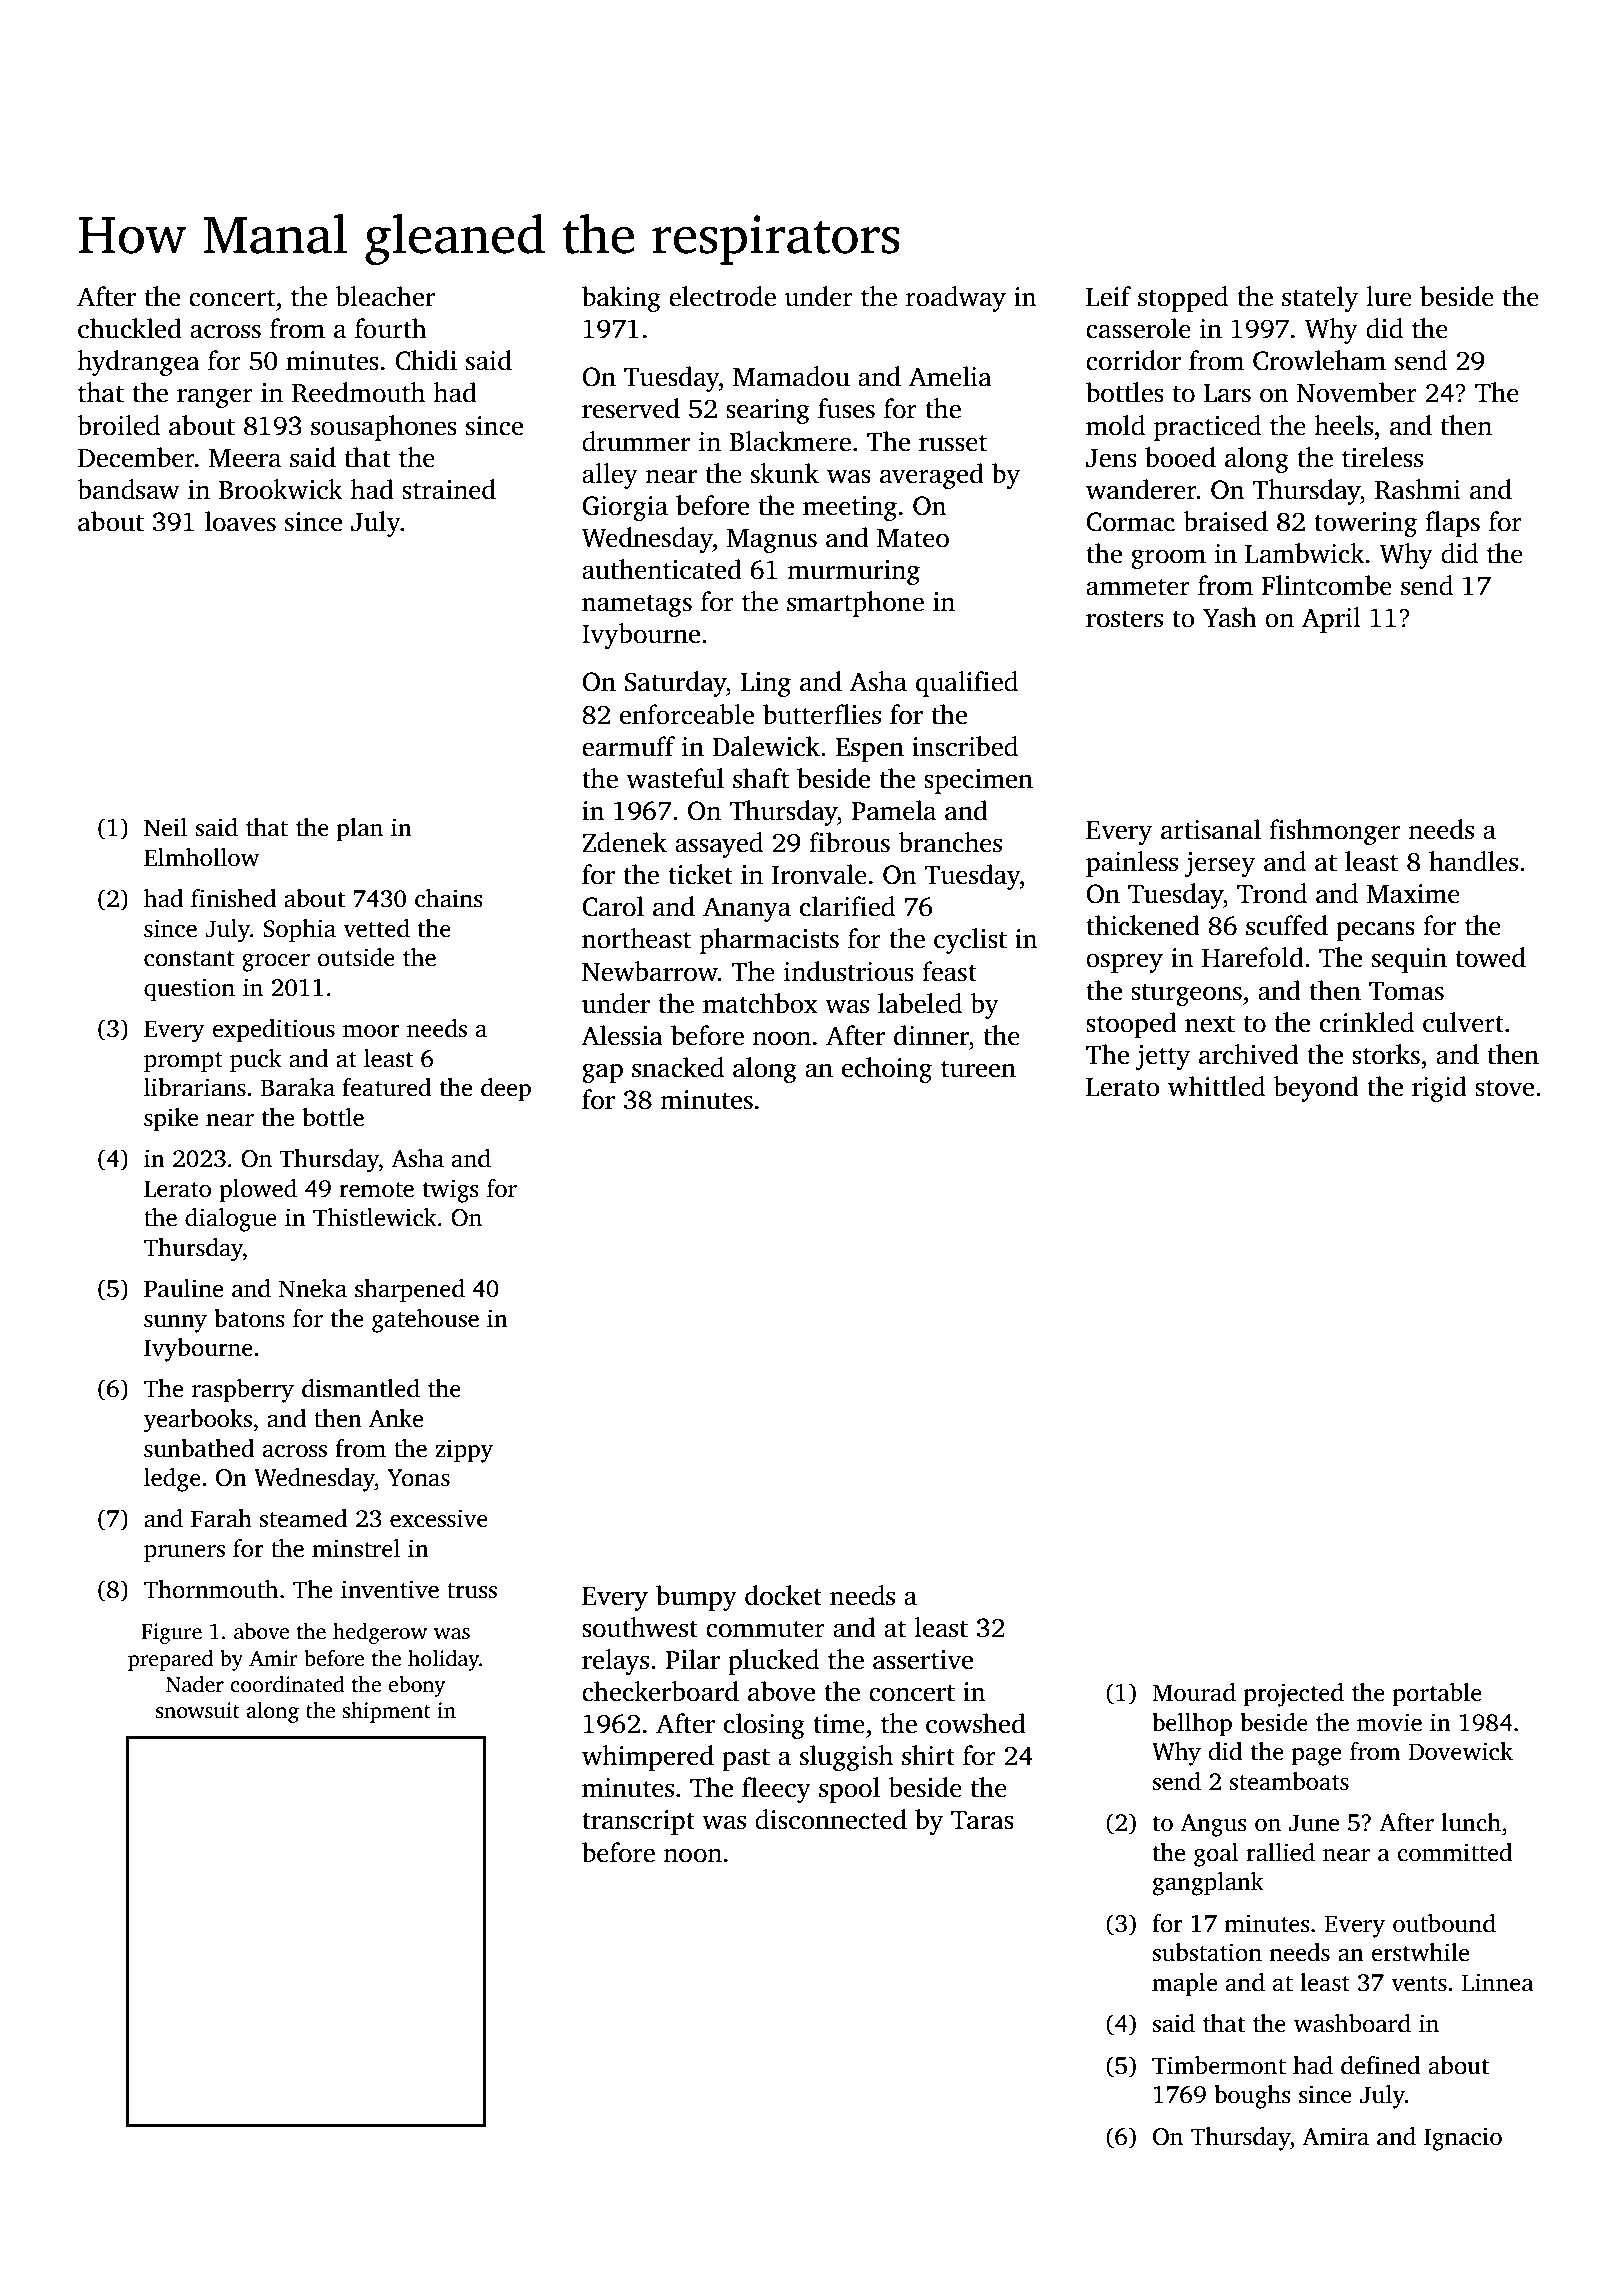  What do you see at coordinates (978, 1069) in the screenshot?
I see `tureen` at bounding box center [978, 1069].
